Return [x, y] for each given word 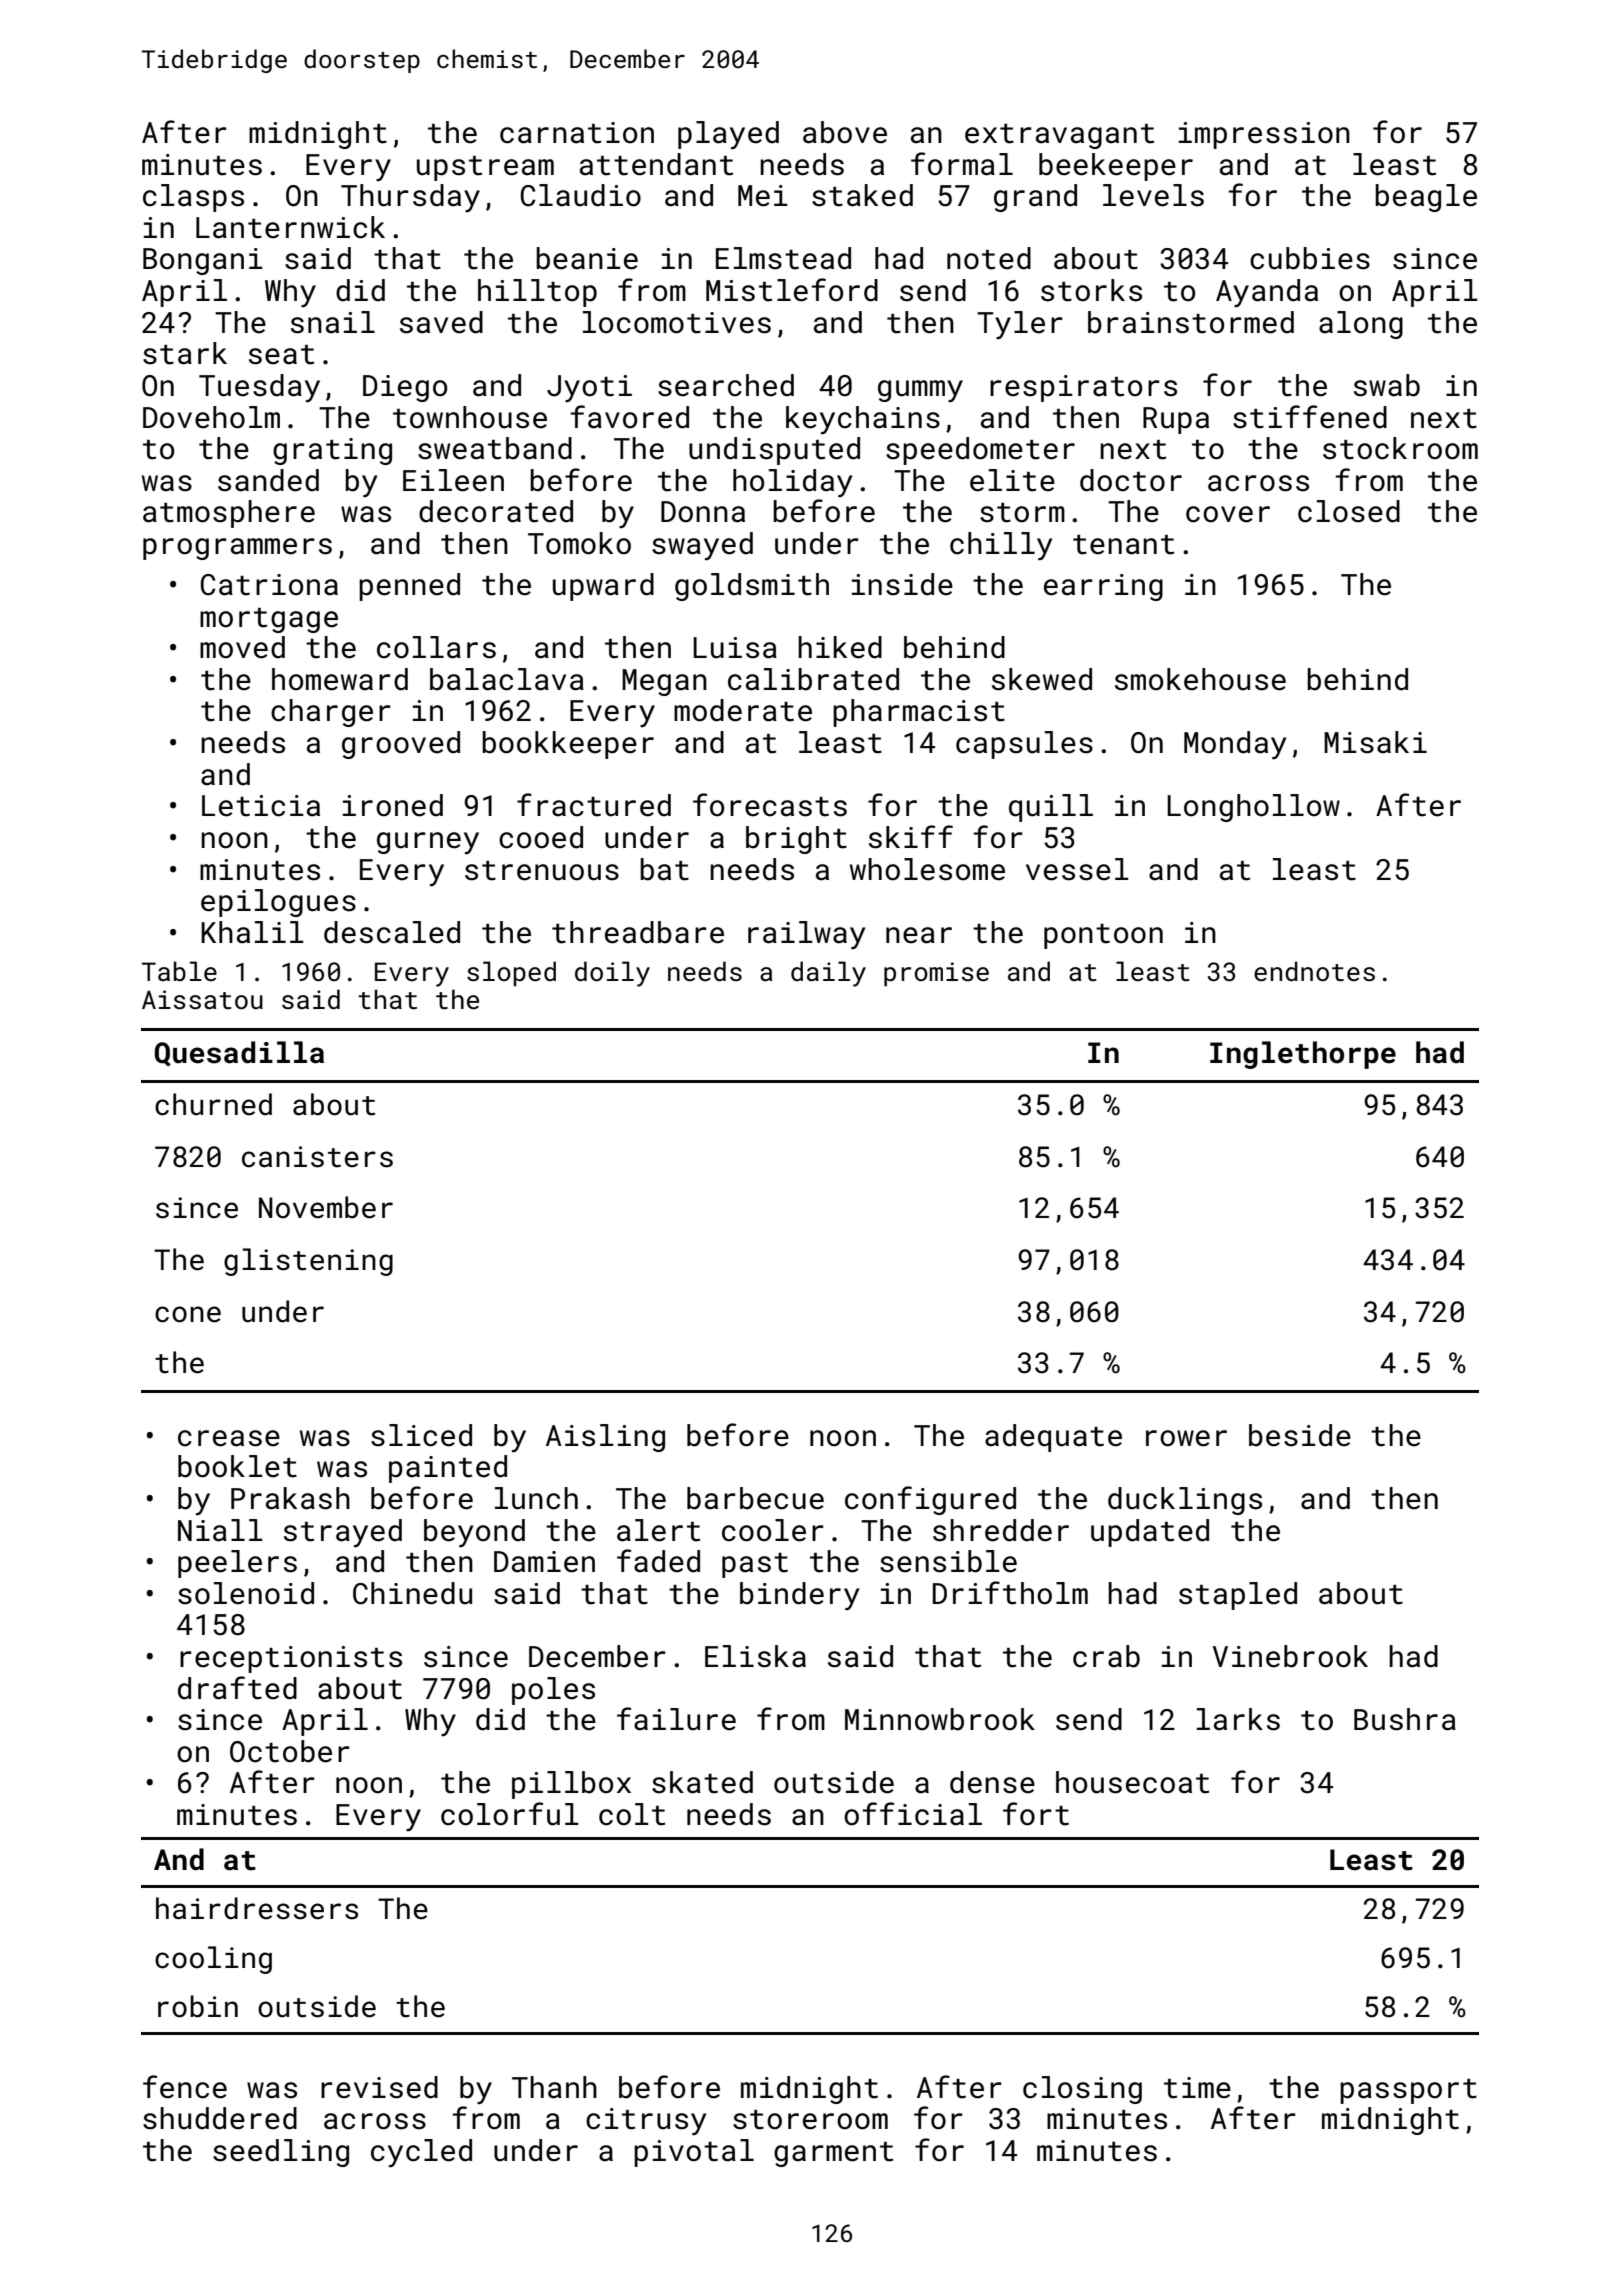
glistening [308, 1262]
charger [331, 713]
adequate [1053, 1438]
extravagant [1059, 136]
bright [796, 840]
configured [930, 1500]
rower [1186, 1438]
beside [1300, 1435]
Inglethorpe [1303, 1055]
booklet [237, 1466]
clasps [193, 198]
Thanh [554, 2087]
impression [1264, 135]
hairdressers [257, 1908]
